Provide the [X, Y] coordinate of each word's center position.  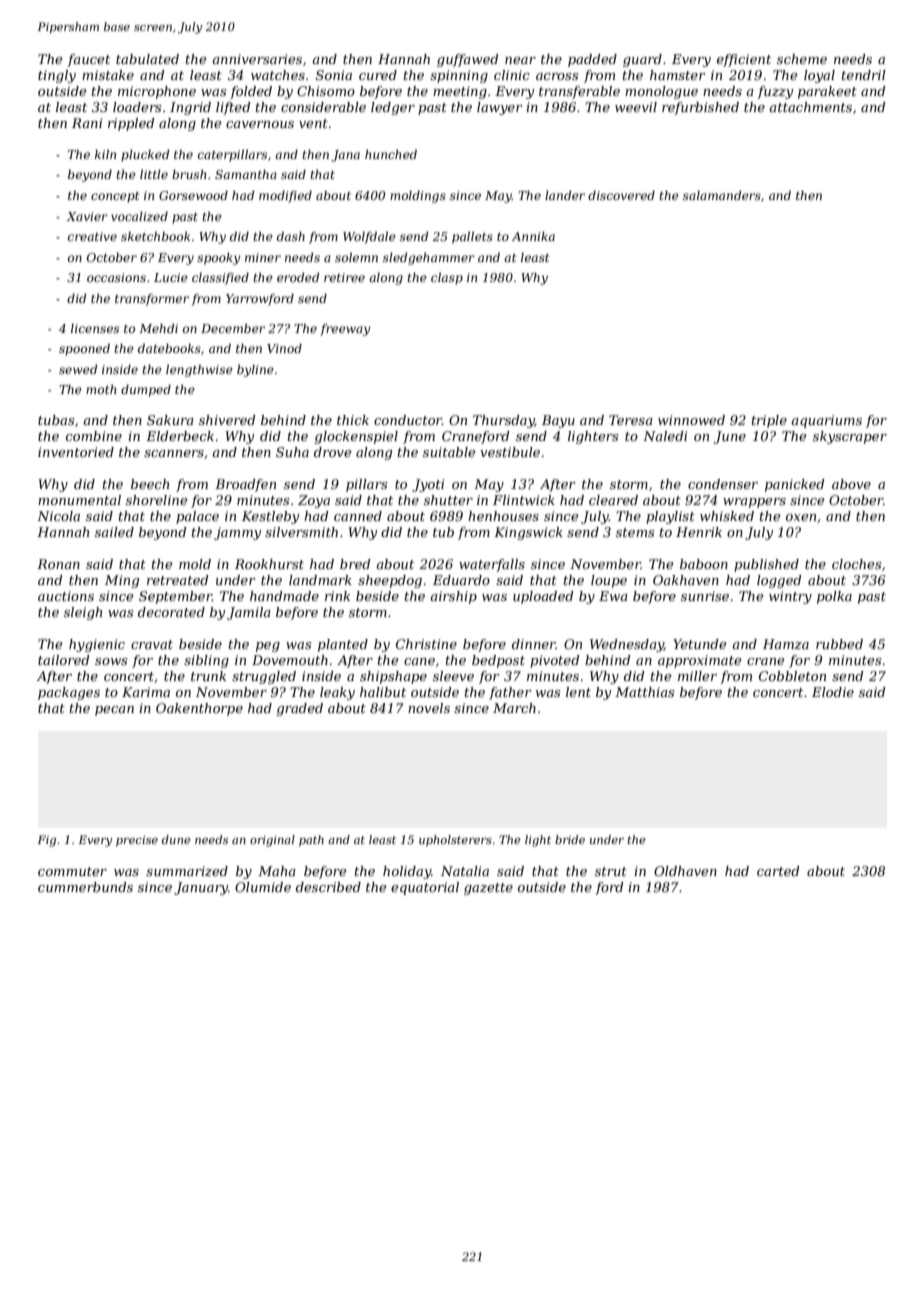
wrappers [754, 503]
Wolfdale [369, 237]
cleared [613, 500]
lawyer [500, 108]
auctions [66, 596]
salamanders [722, 195]
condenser [723, 484]
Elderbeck [180, 436]
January [201, 888]
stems [635, 532]
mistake [108, 75]
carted [778, 871]
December [233, 328]
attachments [810, 107]
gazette [488, 889]
